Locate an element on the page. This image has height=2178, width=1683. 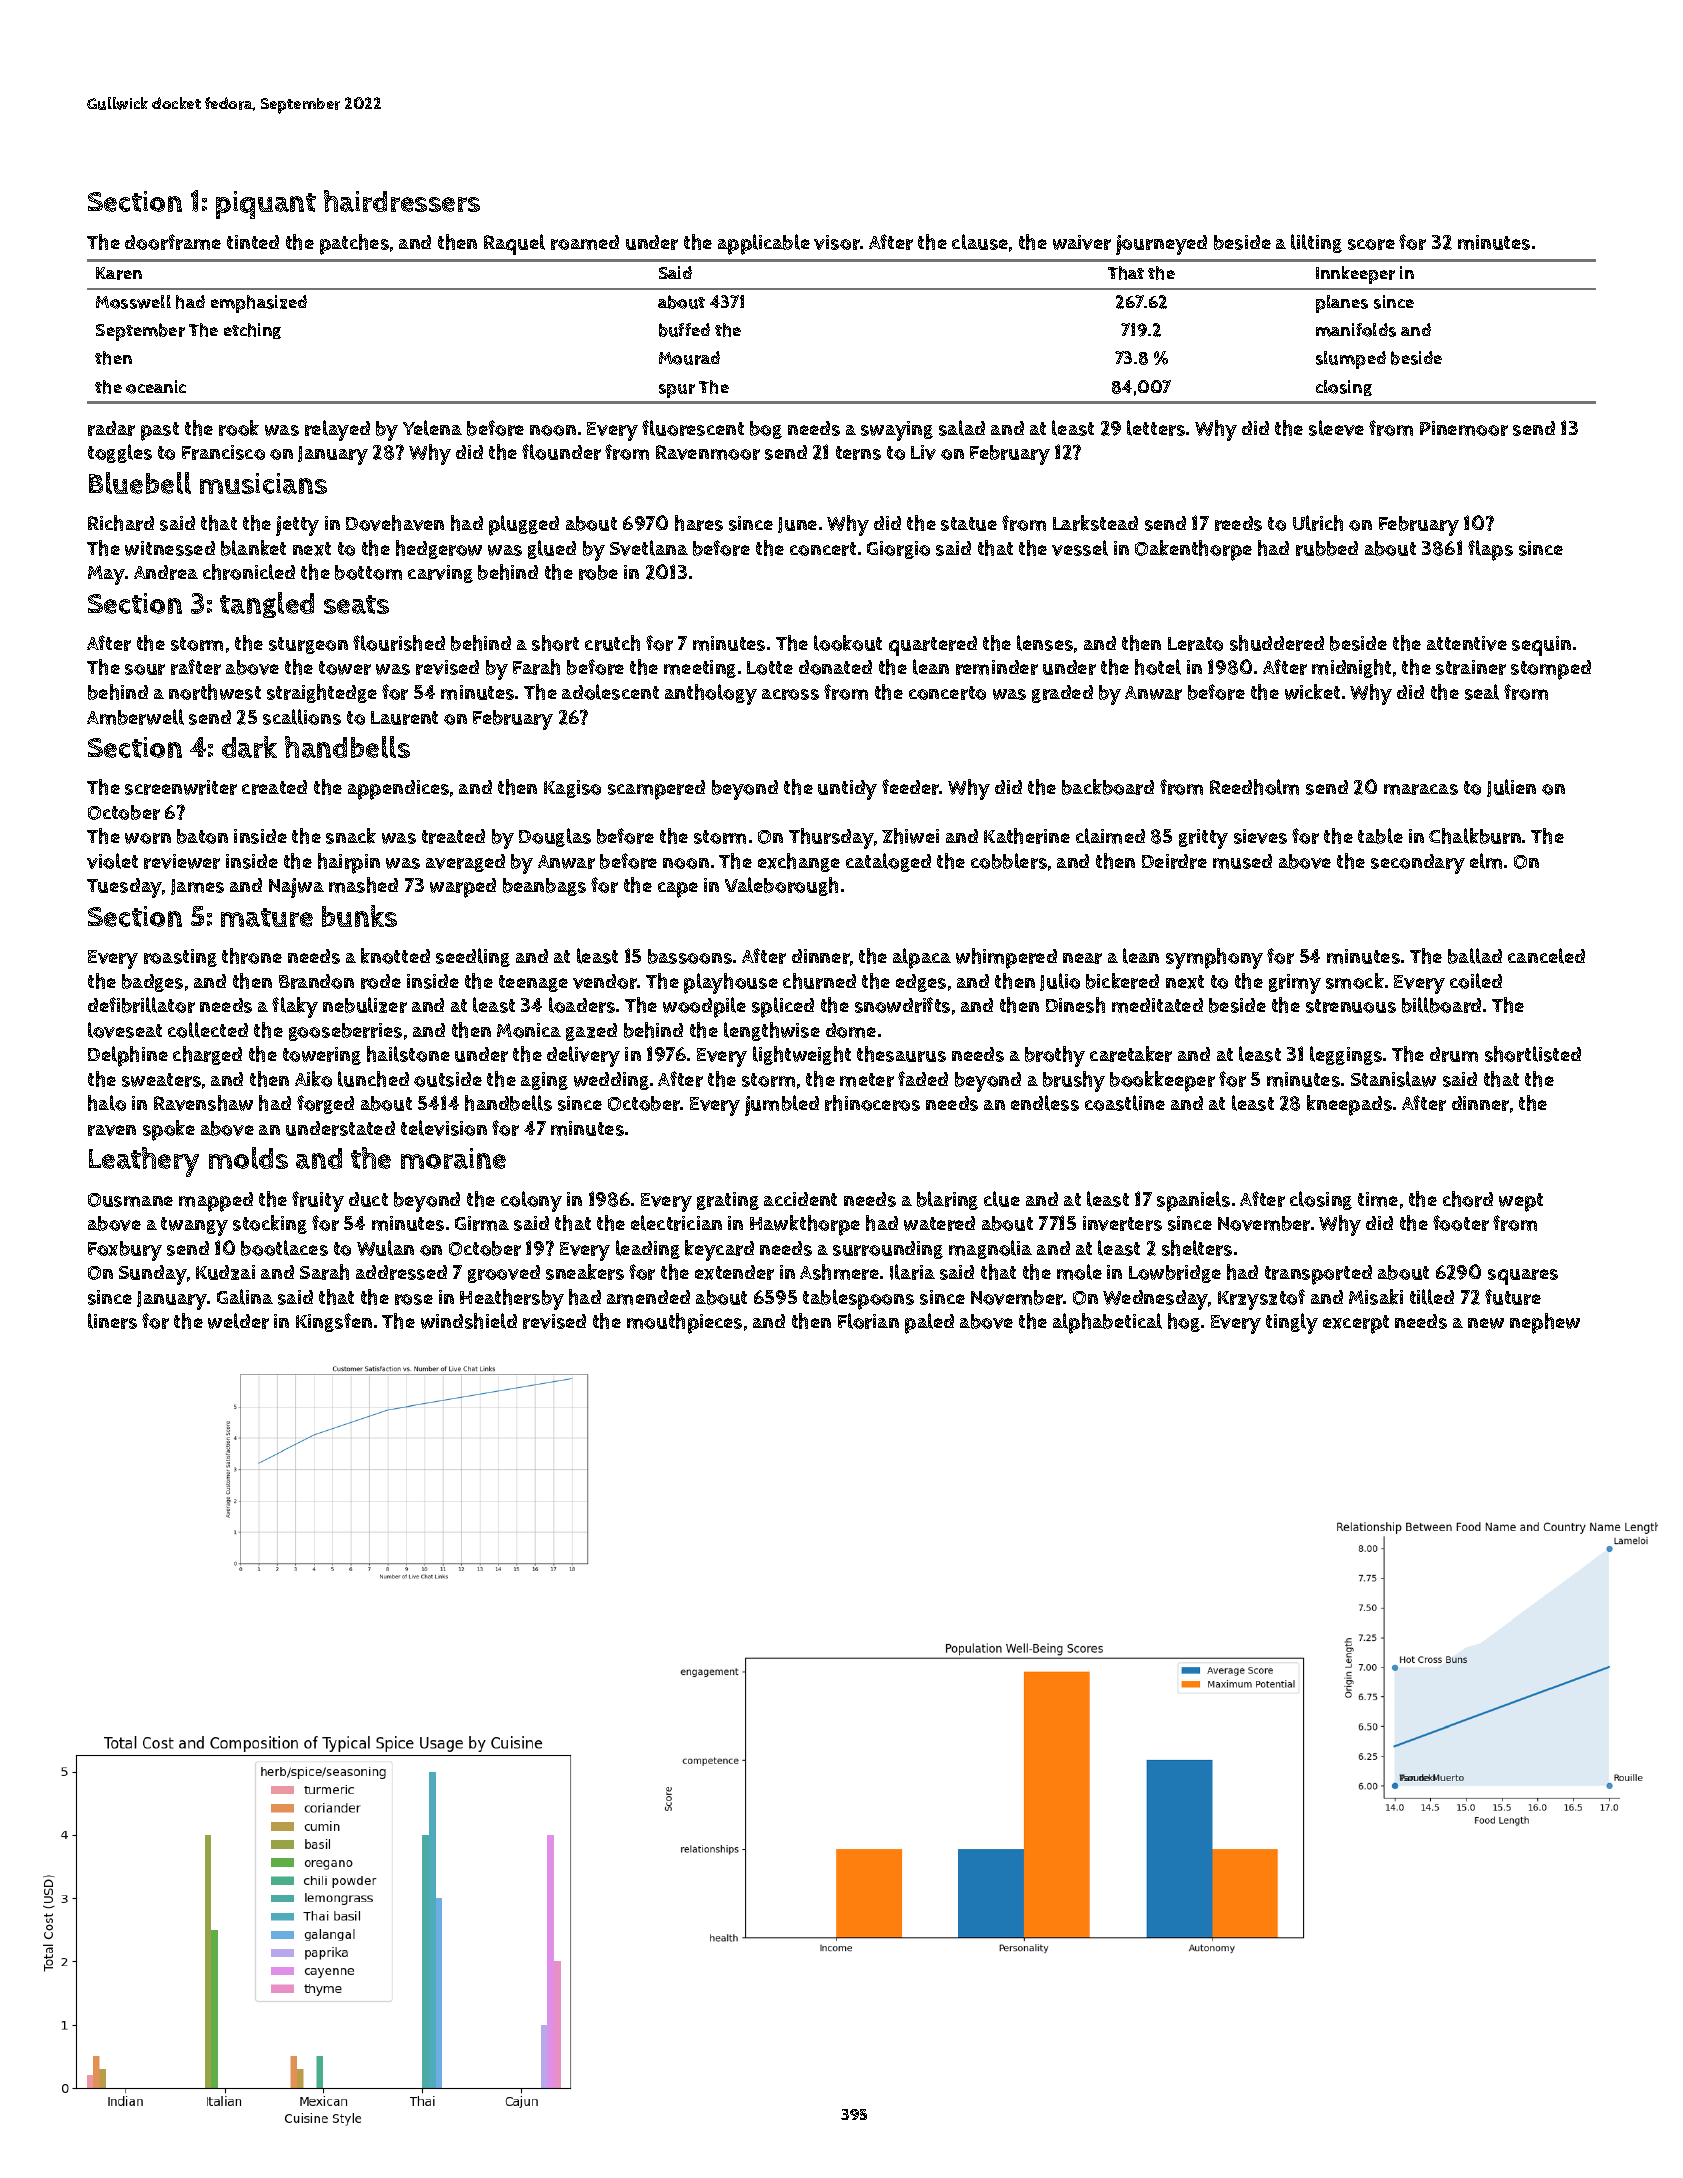
backboard is located at coordinates (1108, 787).
